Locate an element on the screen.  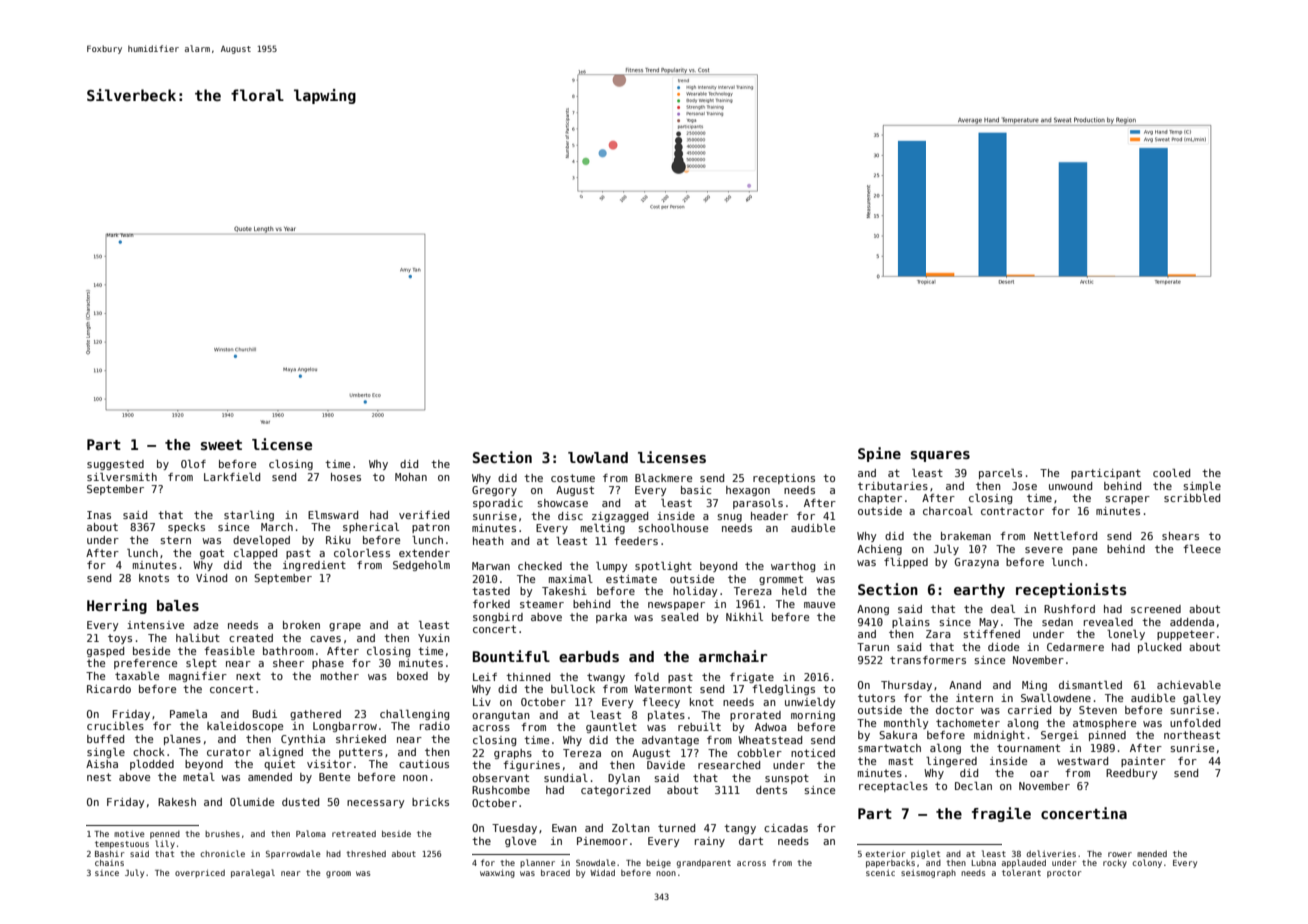
cooled is located at coordinates (1171, 473).
